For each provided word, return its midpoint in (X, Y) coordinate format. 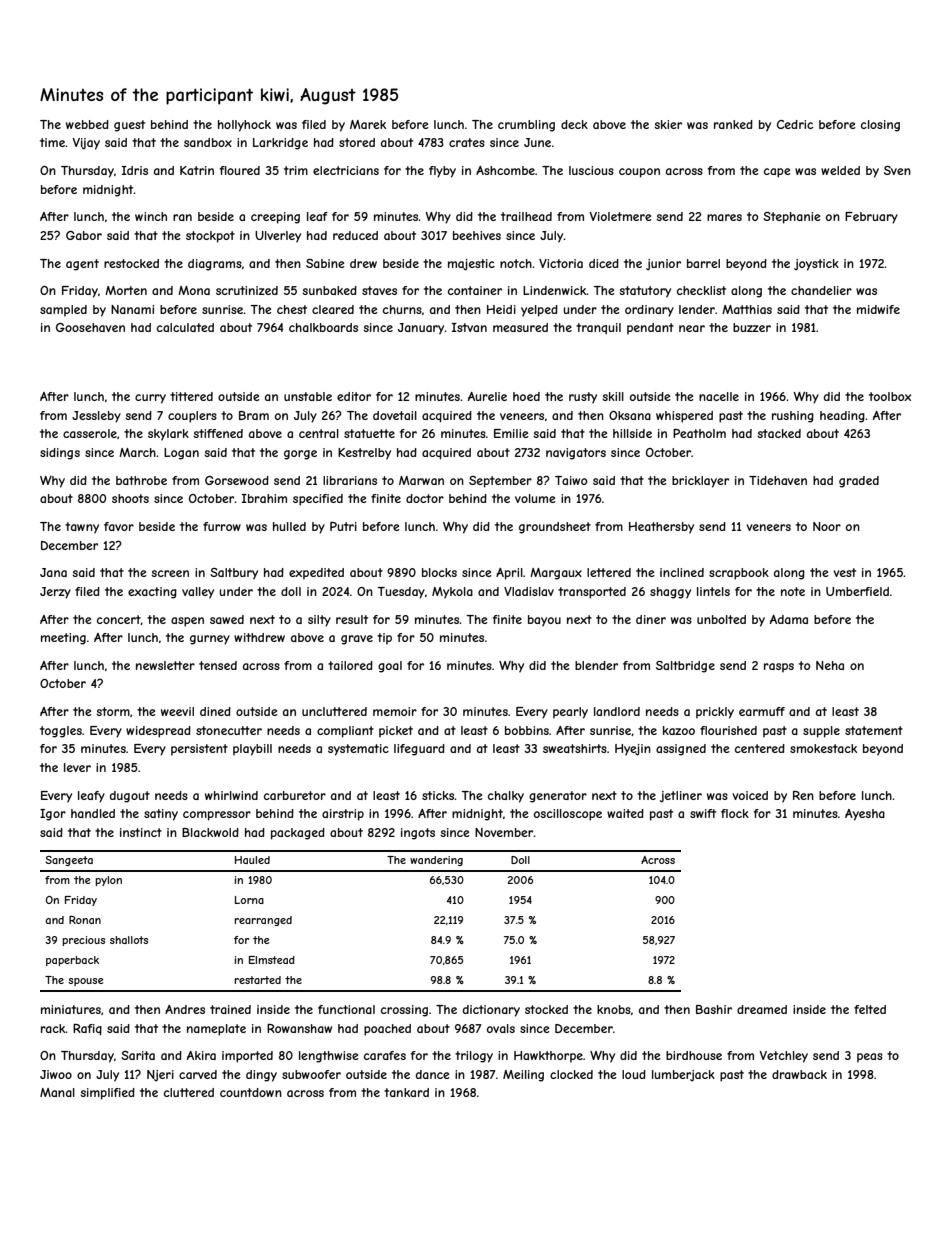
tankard (406, 1092)
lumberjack (683, 1075)
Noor (827, 526)
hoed (526, 396)
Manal (57, 1092)
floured (240, 170)
